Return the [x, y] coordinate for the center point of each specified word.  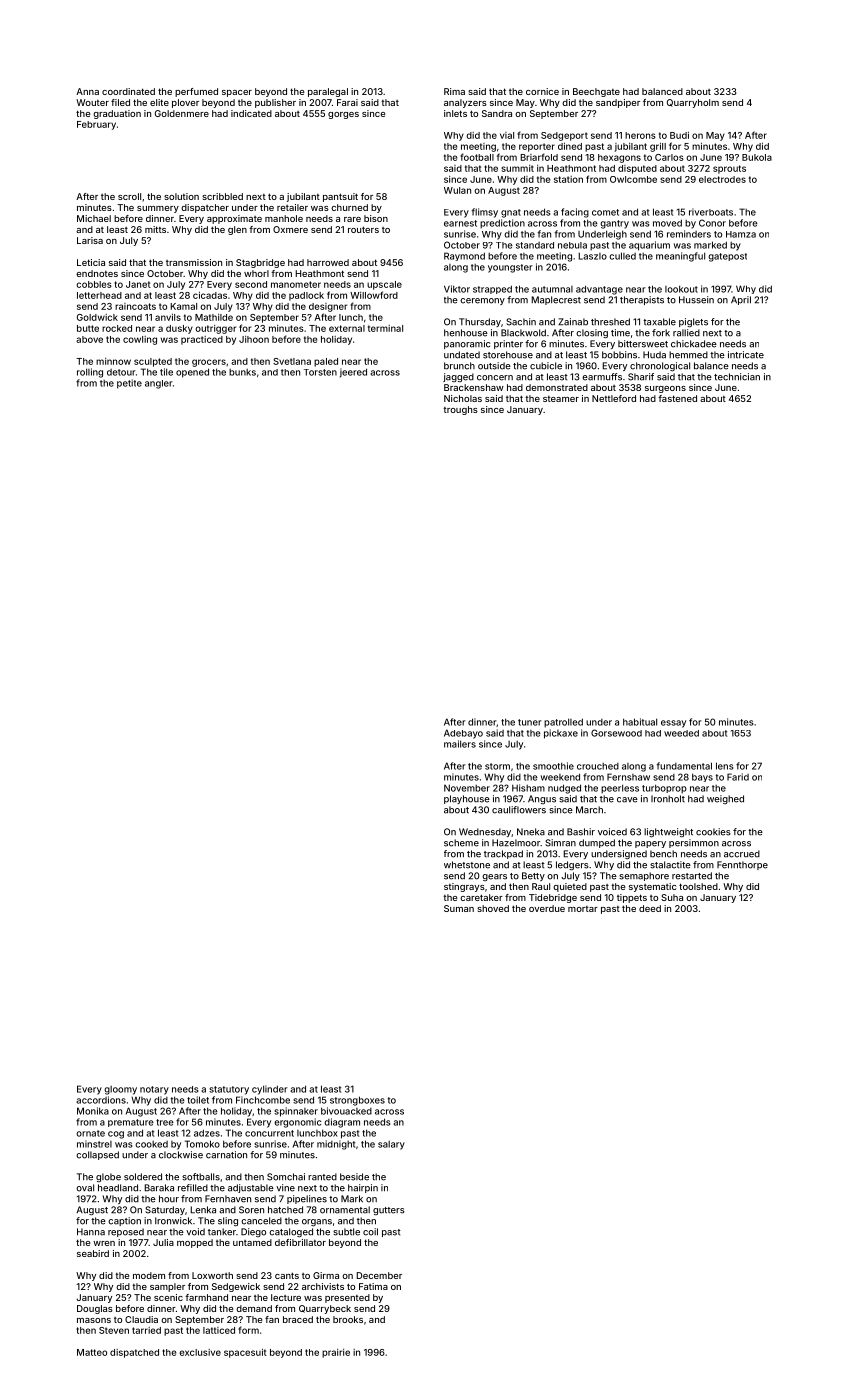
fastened [677, 398]
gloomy [120, 1090]
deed [650, 908]
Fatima [373, 1286]
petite [129, 384]
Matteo [92, 1352]
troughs [460, 410]
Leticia [91, 262]
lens [724, 766]
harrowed [328, 262]
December [379, 1275]
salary [391, 1145]
